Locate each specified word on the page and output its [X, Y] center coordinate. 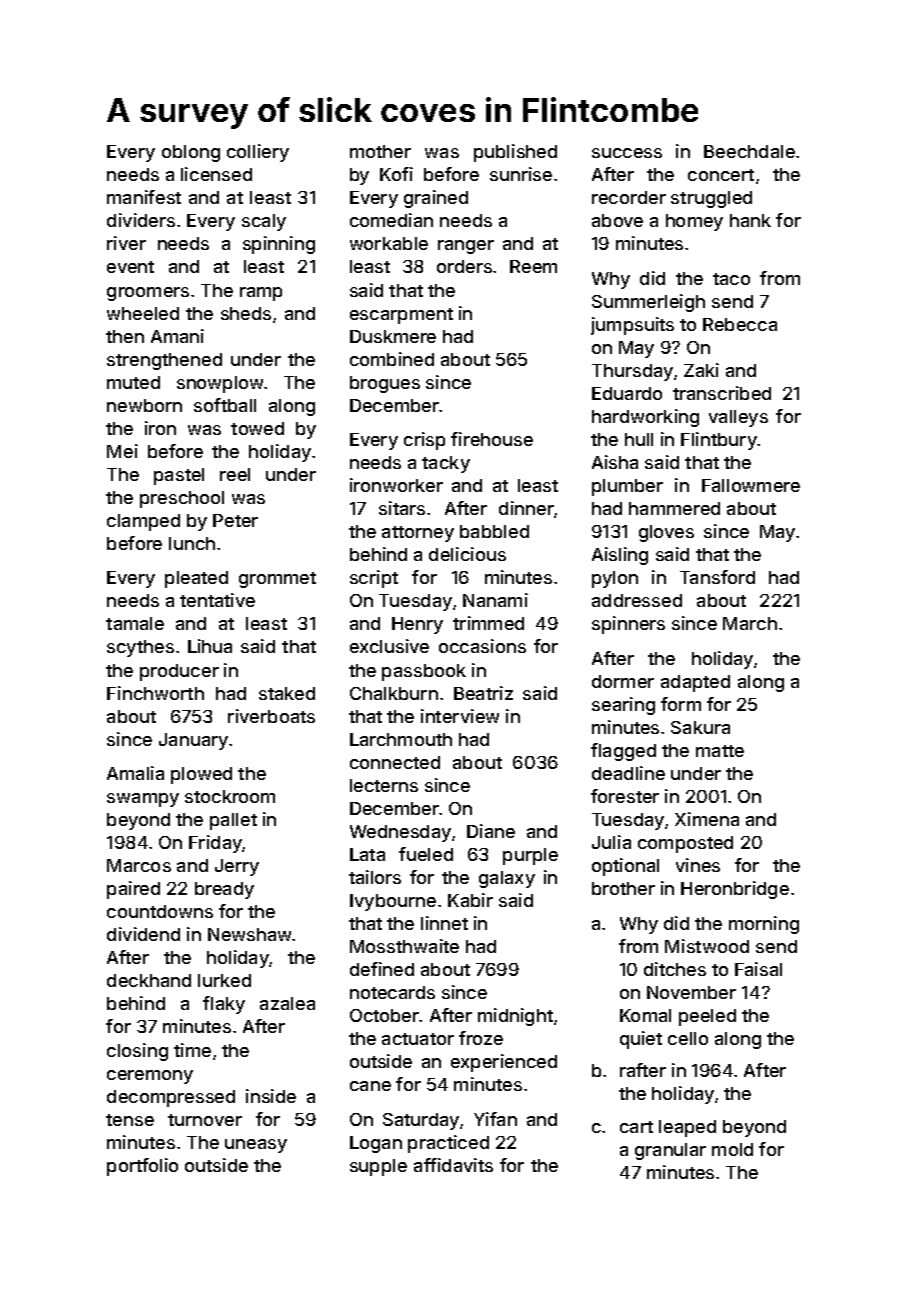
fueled [426, 854]
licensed [216, 174]
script [374, 579]
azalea [287, 1003]
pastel [179, 476]
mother [380, 151]
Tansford [717, 577]
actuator [418, 1039]
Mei [122, 451]
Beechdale [749, 151]
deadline [628, 773]
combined [392, 359]
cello [688, 1038]
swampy [143, 800]
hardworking [645, 418]
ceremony [150, 1077]
